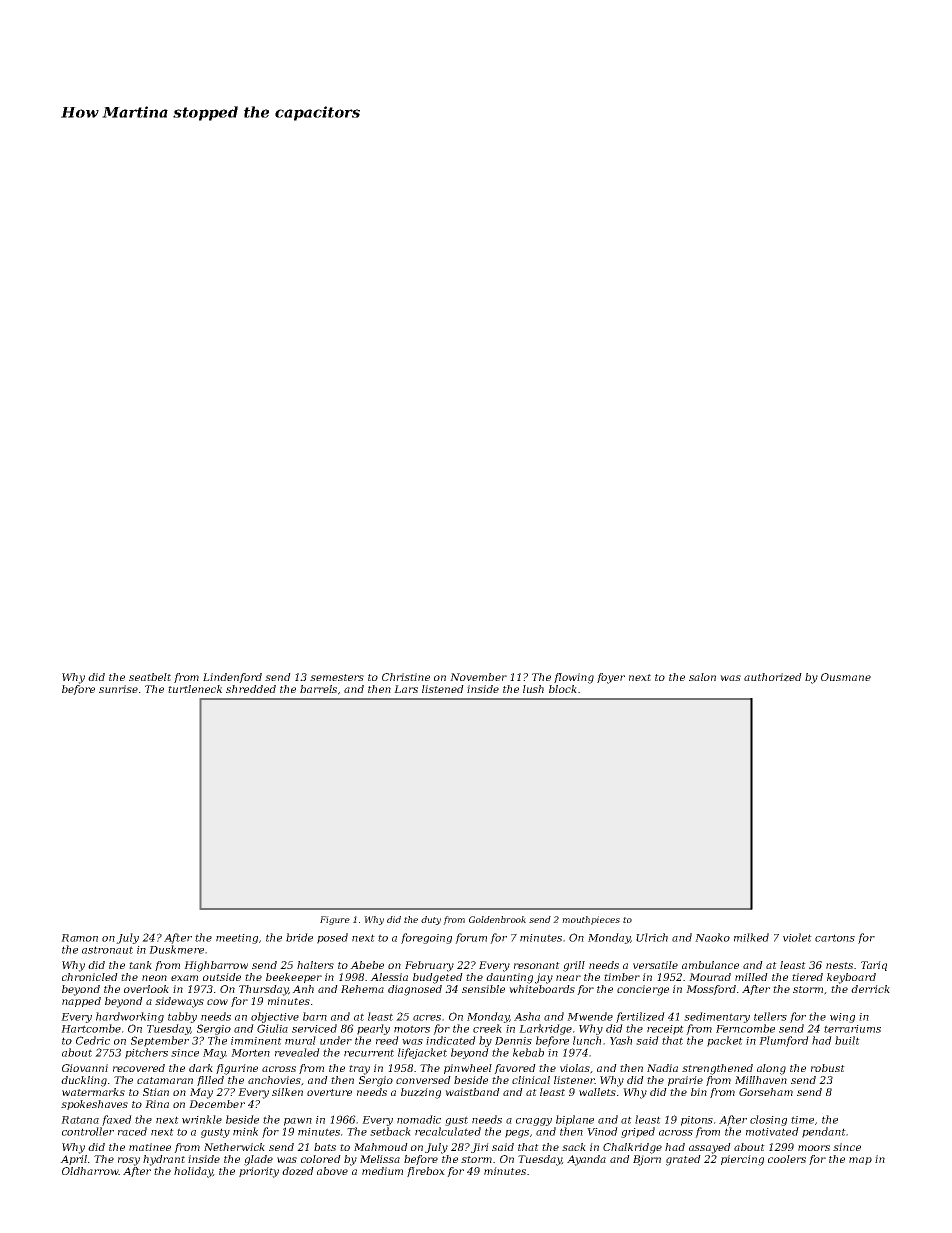  I want to click on Abebe, so click(367, 965).
